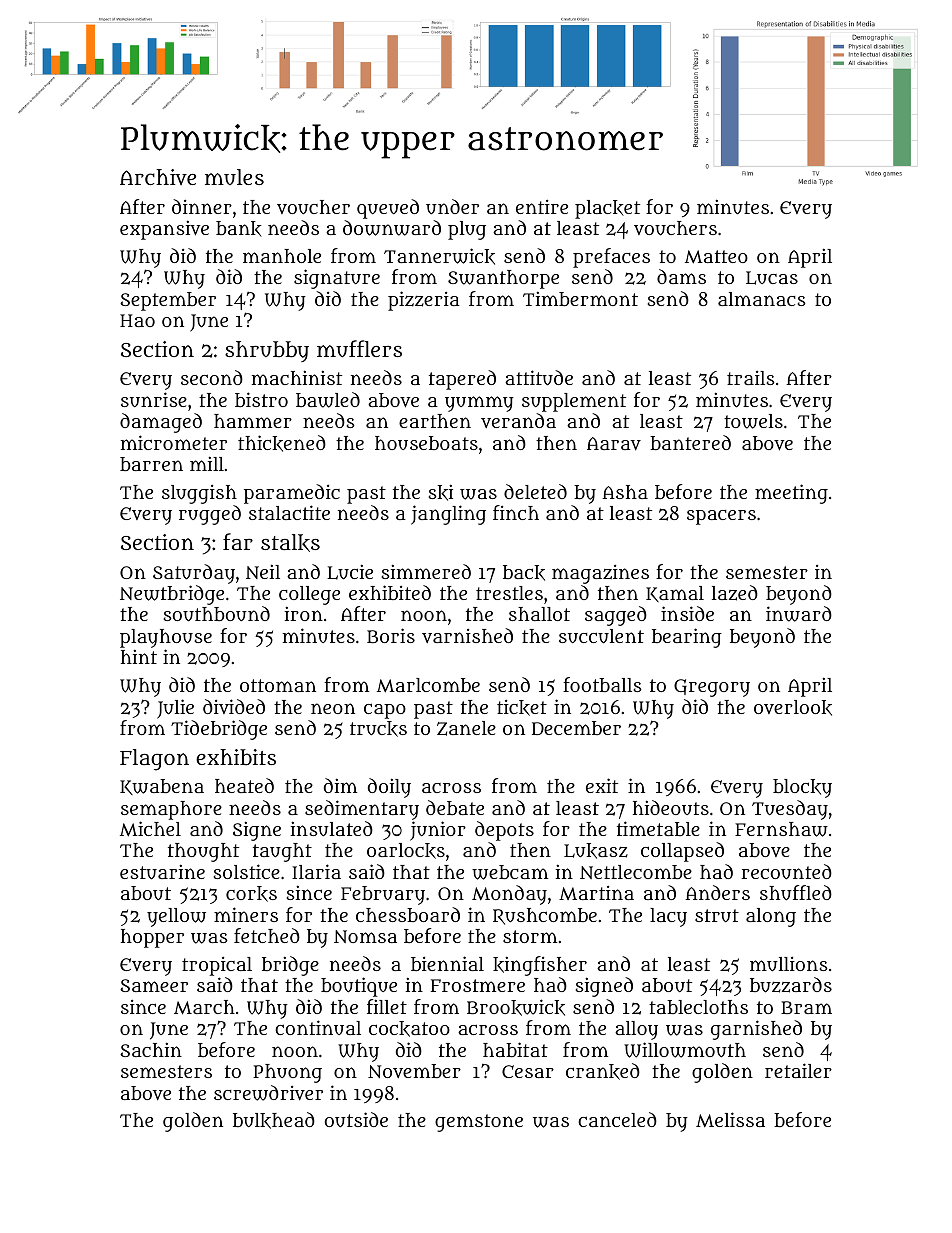  What do you see at coordinates (202, 206) in the screenshot?
I see `dinner` at bounding box center [202, 206].
